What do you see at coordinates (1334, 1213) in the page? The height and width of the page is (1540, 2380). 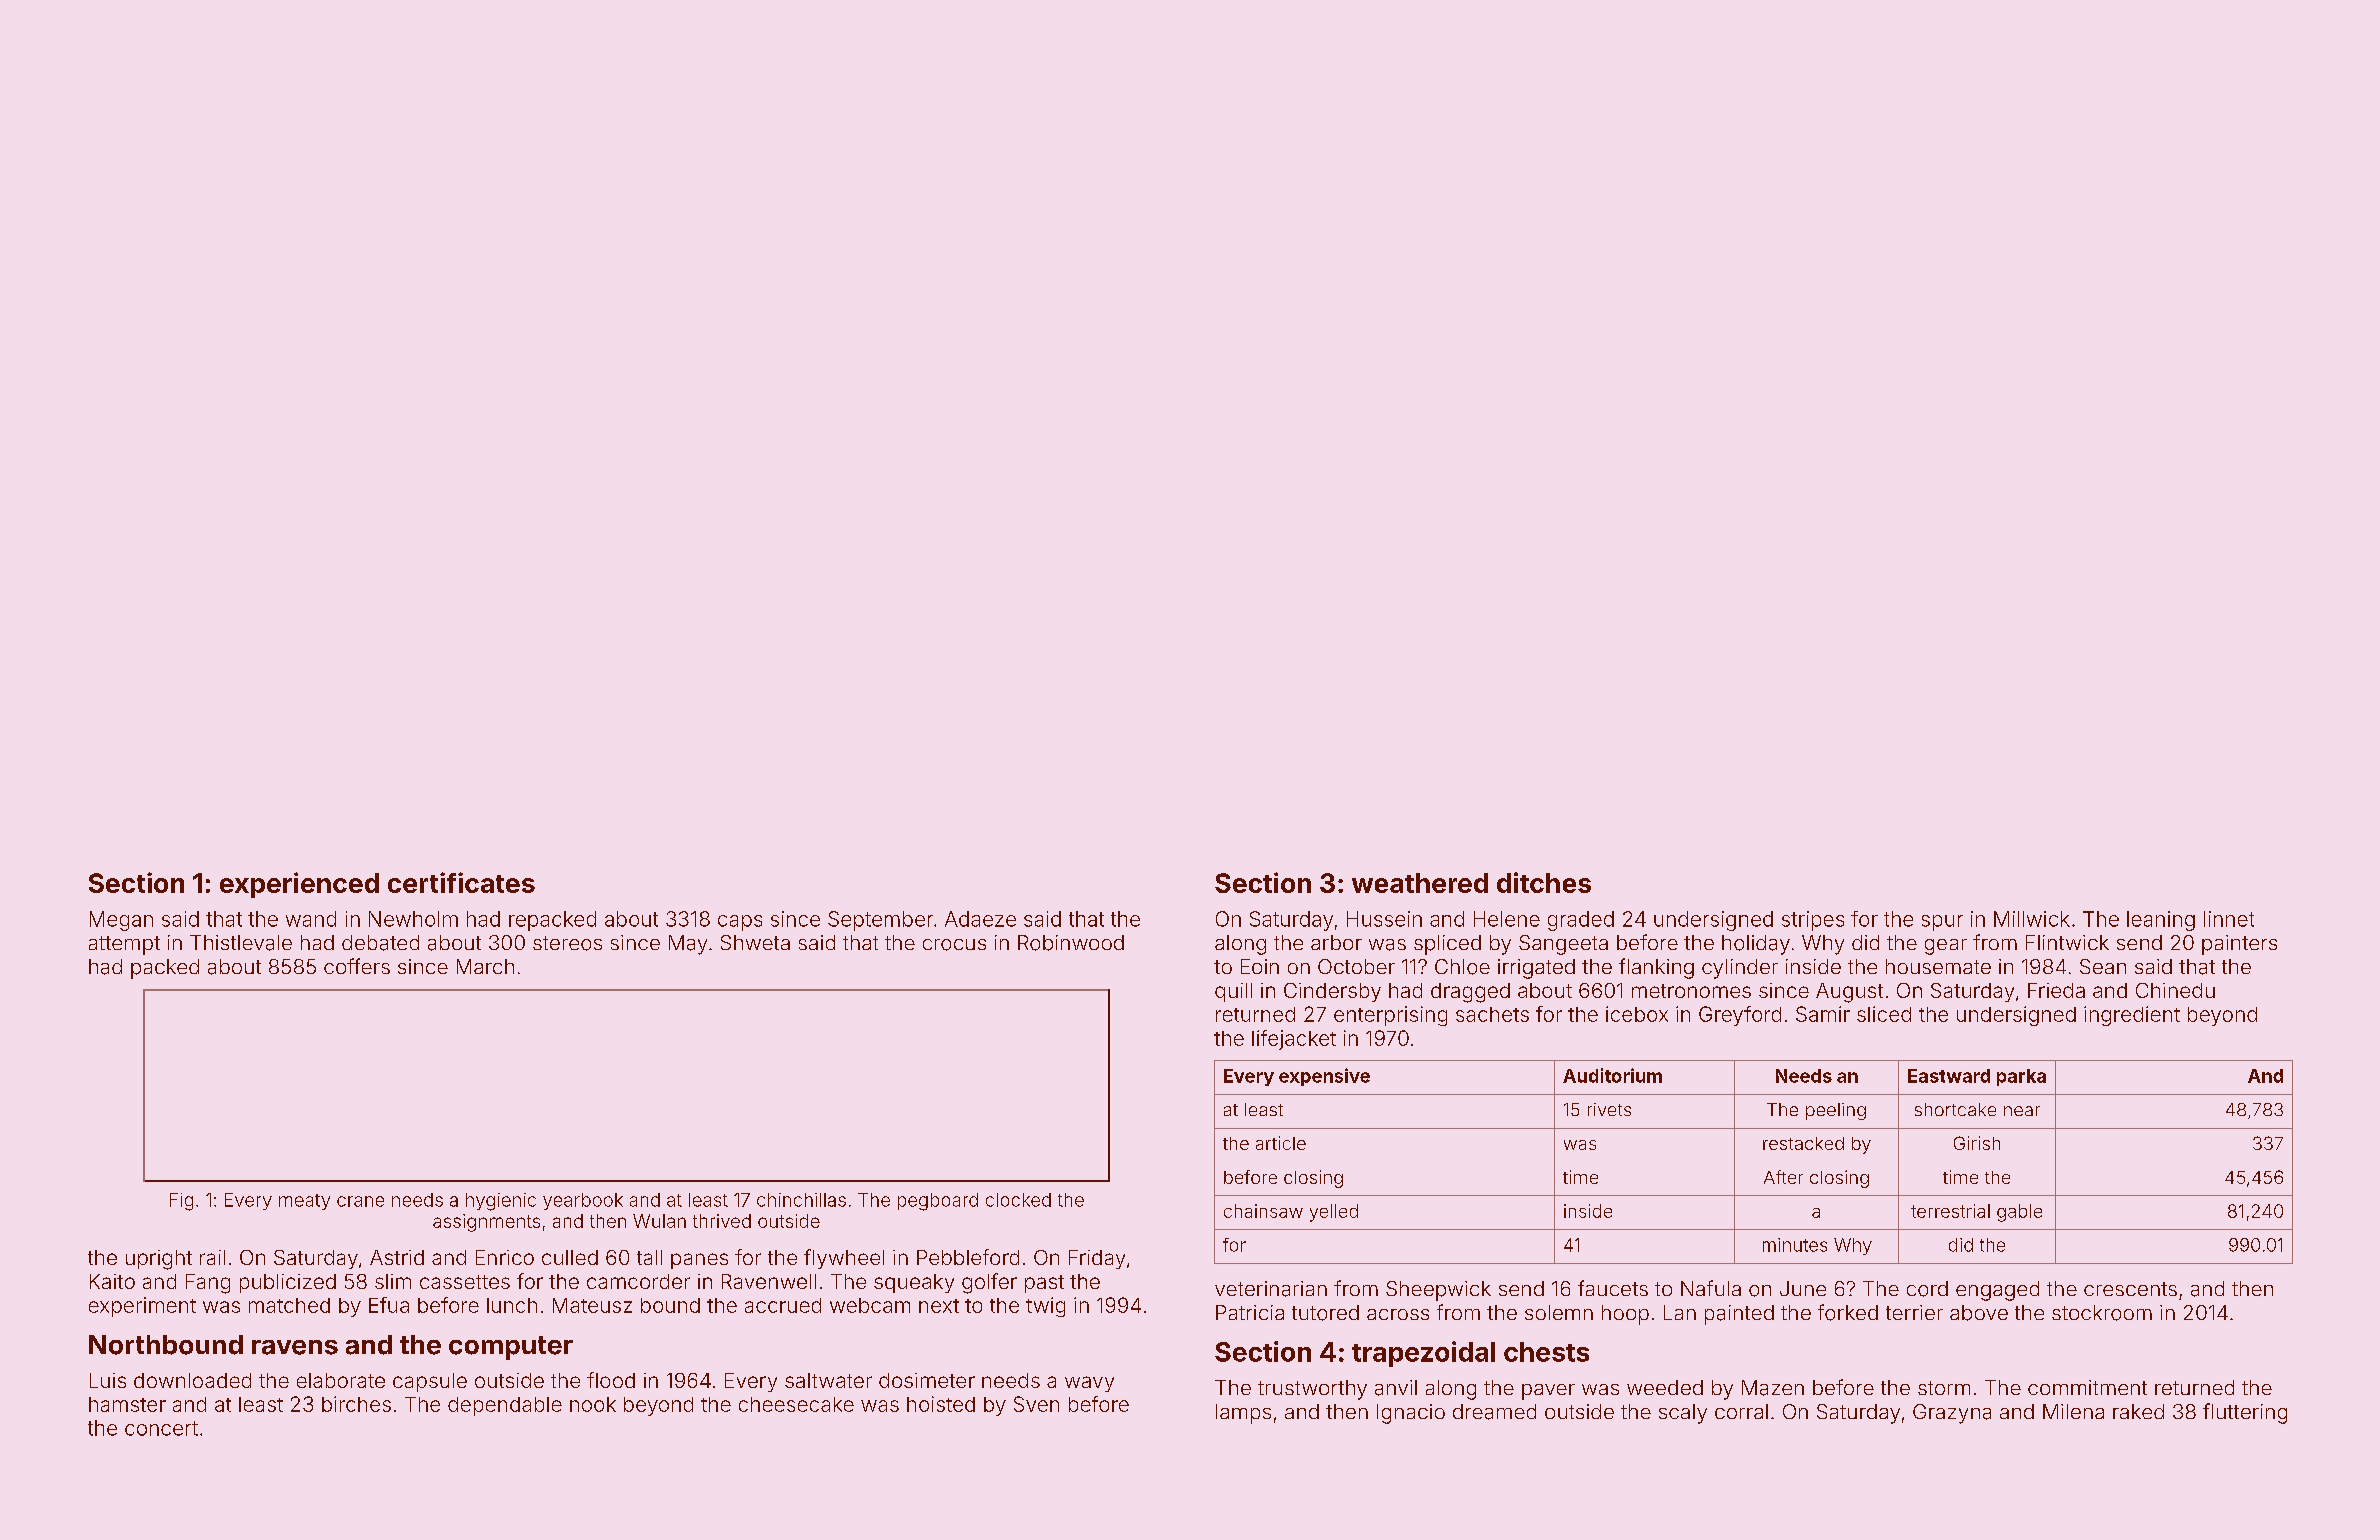 I see `yelled` at bounding box center [1334, 1213].
